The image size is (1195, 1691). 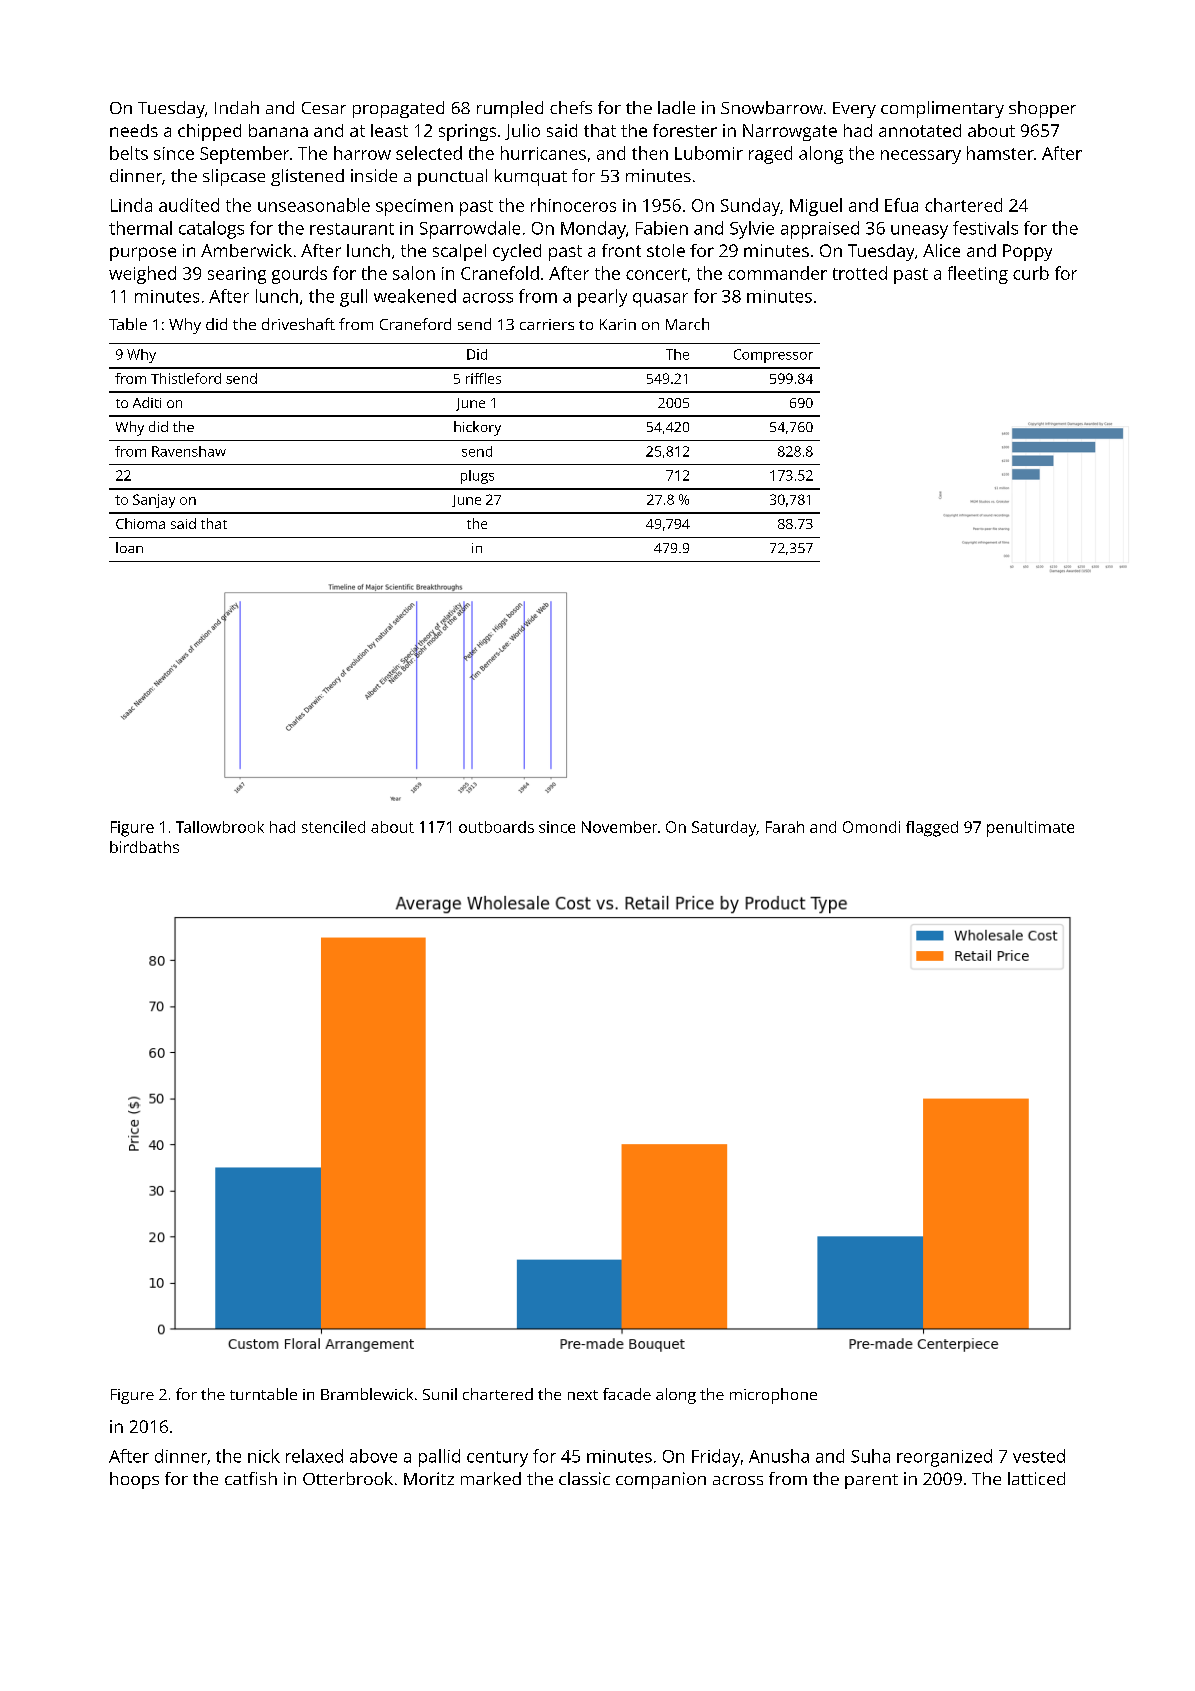 What do you see at coordinates (459, 252) in the document?
I see `scalpel` at bounding box center [459, 252].
